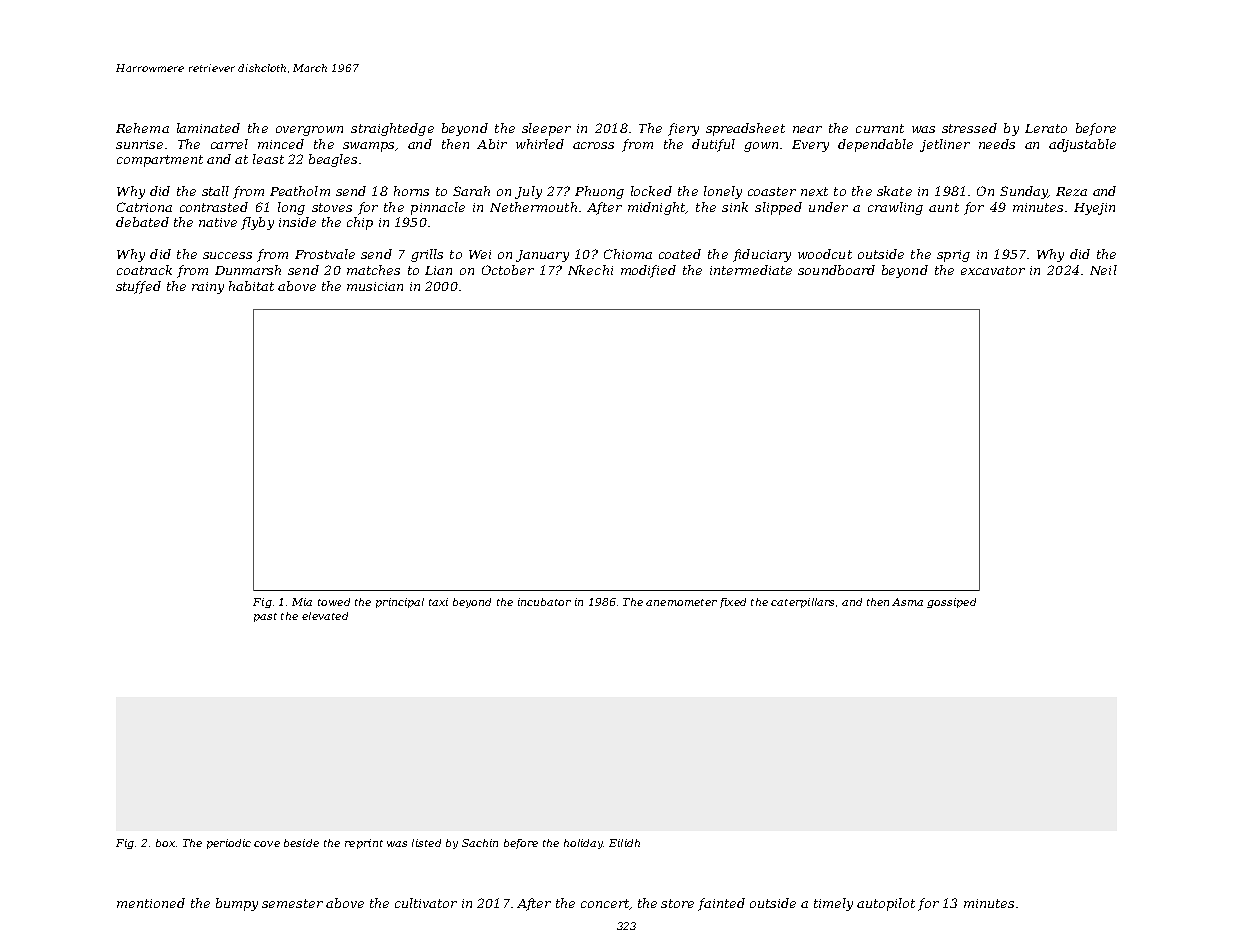  What do you see at coordinates (546, 129) in the screenshot?
I see `sleeper` at bounding box center [546, 129].
